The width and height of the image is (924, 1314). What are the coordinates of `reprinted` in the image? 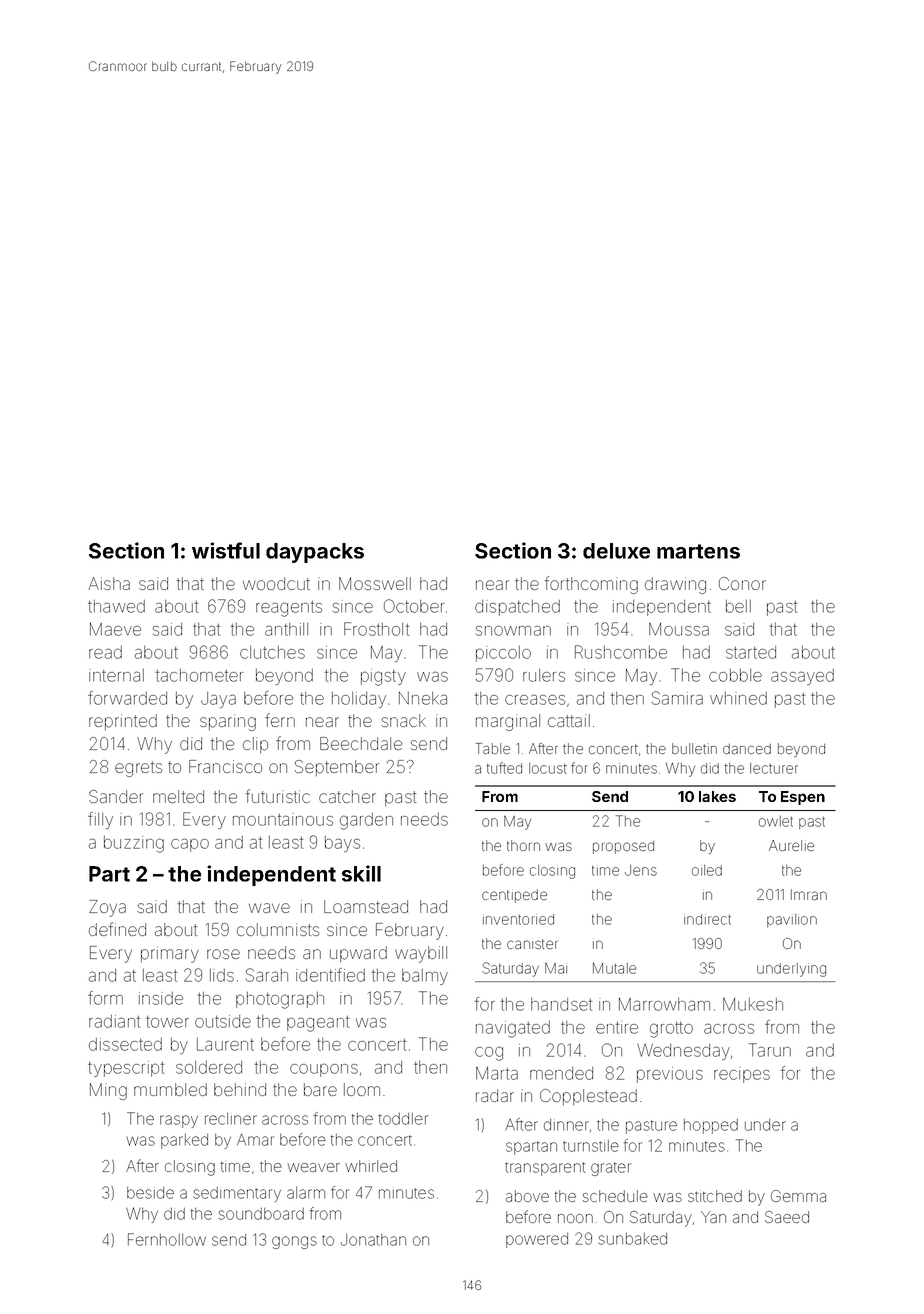 It's located at (123, 722).
